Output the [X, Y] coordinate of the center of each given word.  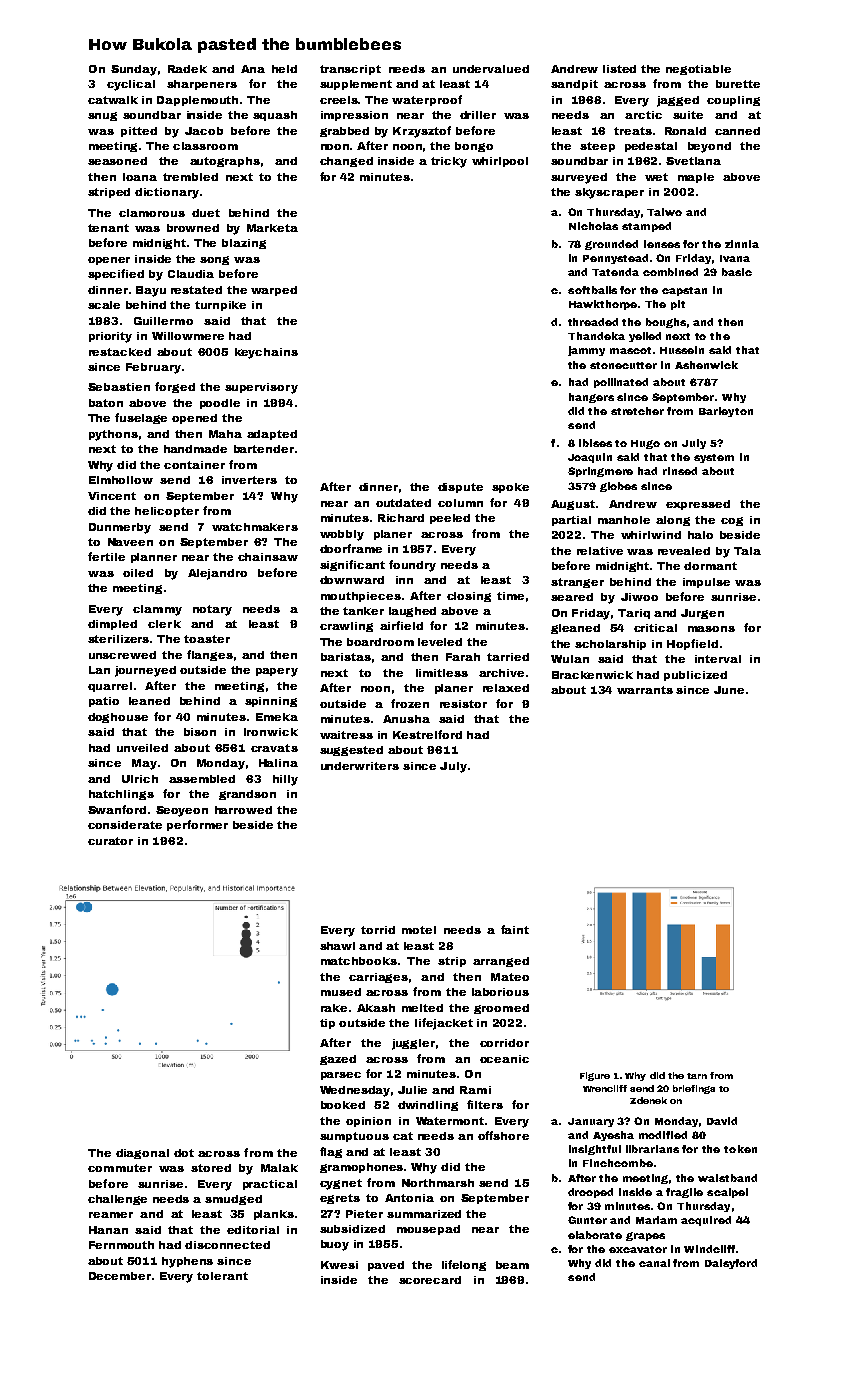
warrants [645, 690]
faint [515, 929]
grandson [247, 795]
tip [327, 1024]
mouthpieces [361, 597]
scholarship [610, 645]
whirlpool [500, 162]
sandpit [574, 85]
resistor [463, 704]
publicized [695, 676]
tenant [108, 228]
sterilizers [119, 639]
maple [696, 178]
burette [738, 84]
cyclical [131, 85]
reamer [111, 1215]
